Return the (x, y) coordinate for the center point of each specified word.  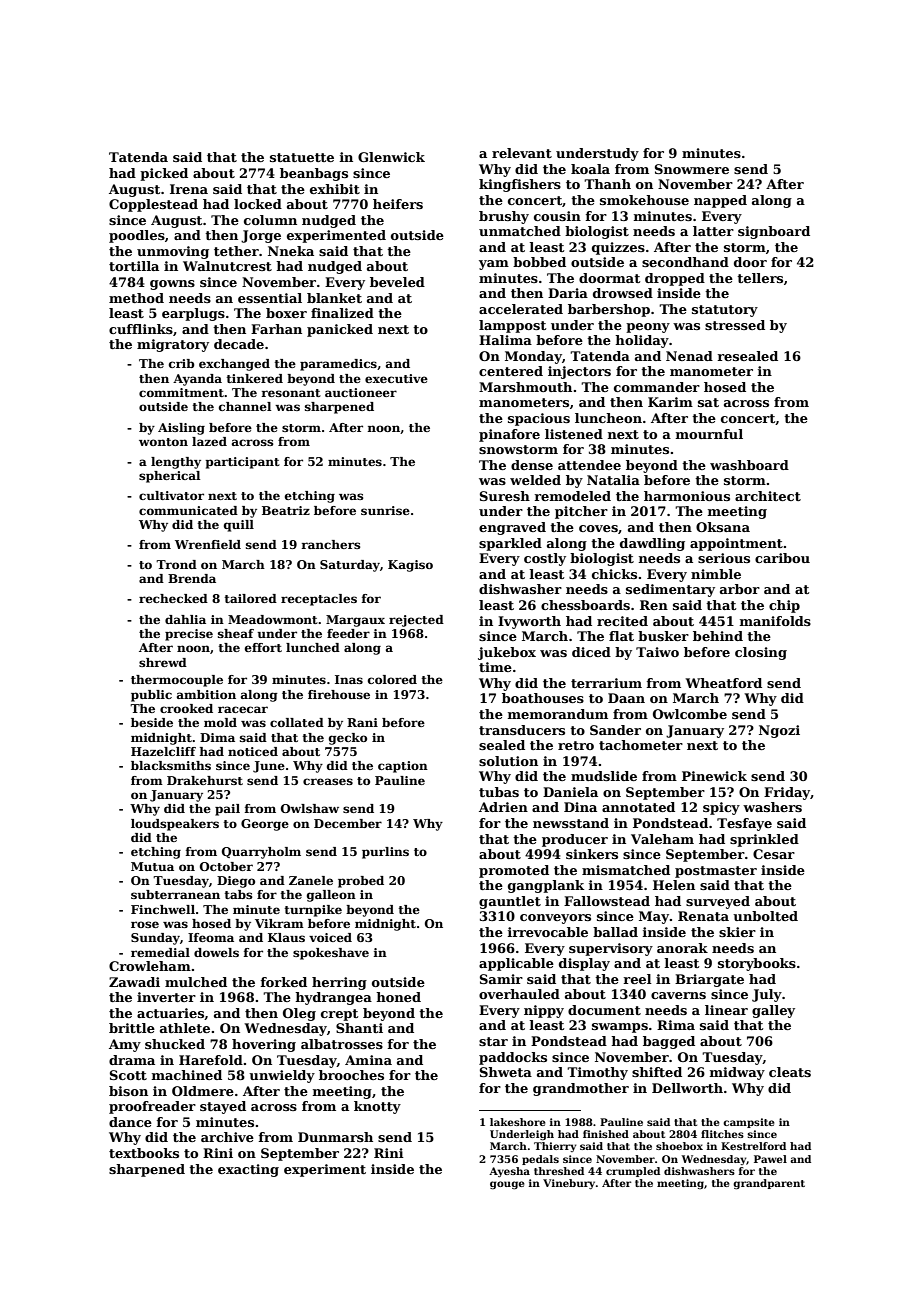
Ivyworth (529, 622)
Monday (533, 357)
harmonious (687, 496)
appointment (736, 544)
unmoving (173, 252)
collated (297, 722)
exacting (248, 1170)
